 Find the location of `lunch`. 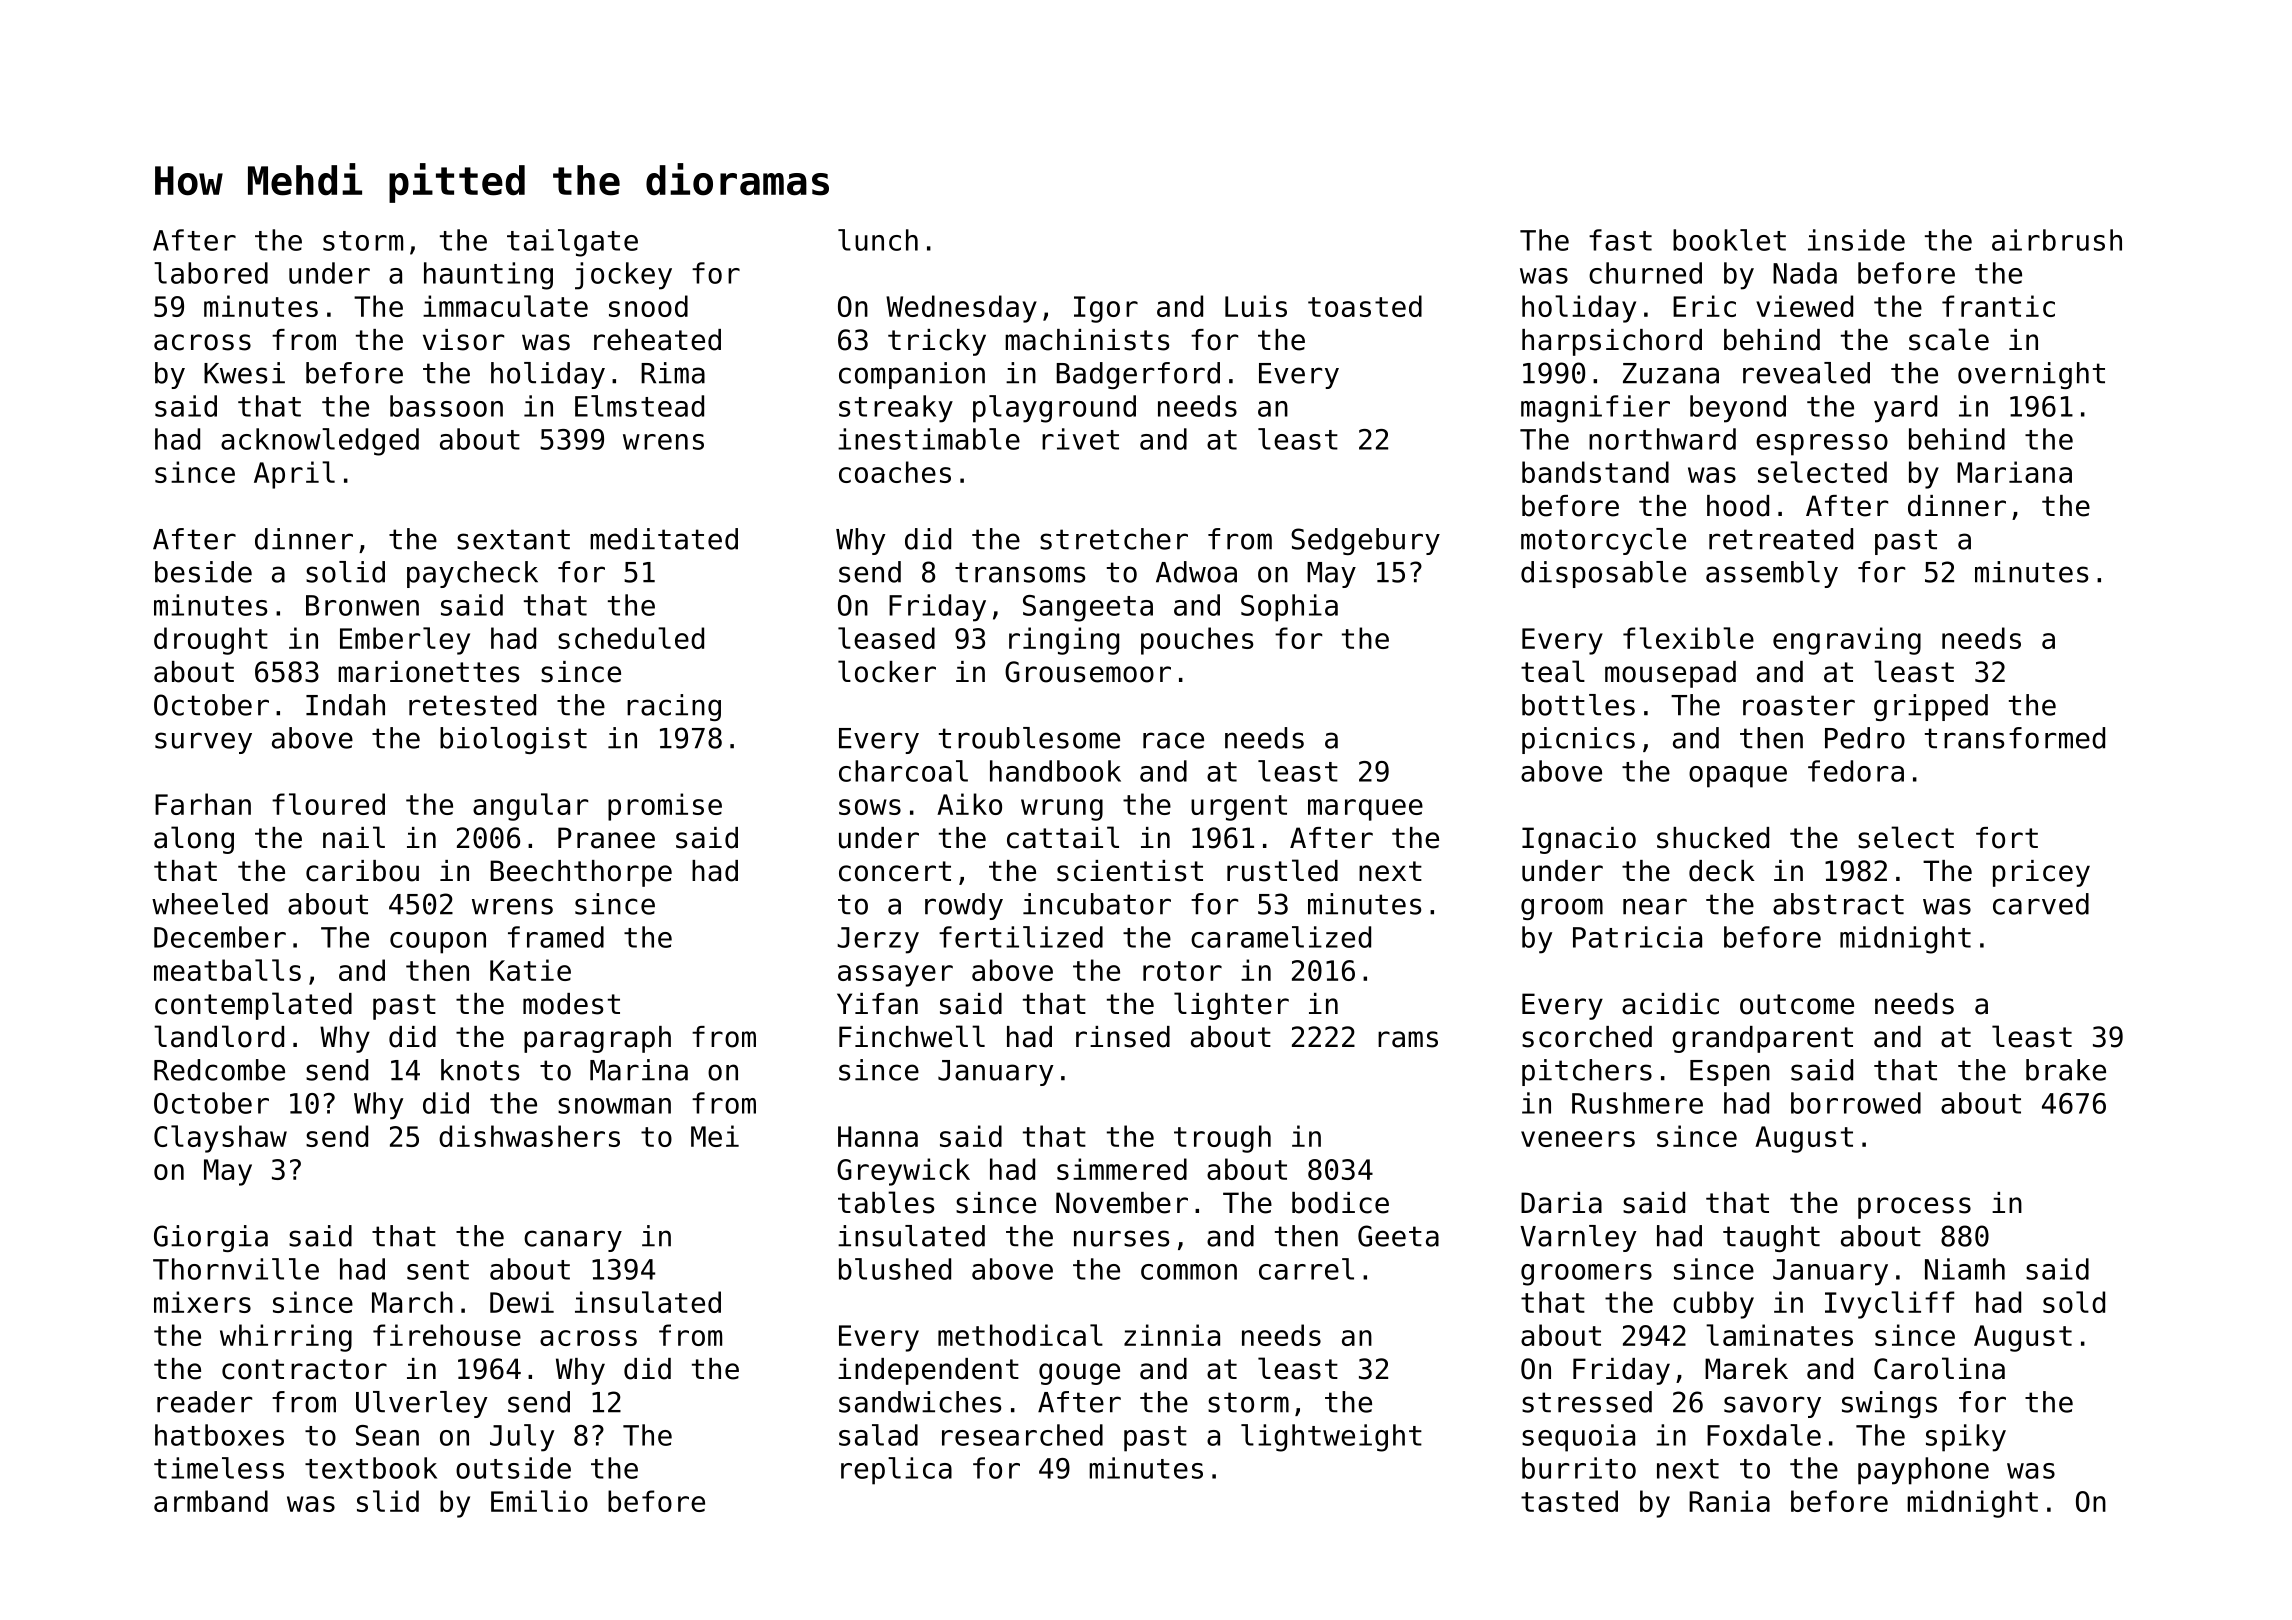

lunch is located at coordinates (878, 240).
